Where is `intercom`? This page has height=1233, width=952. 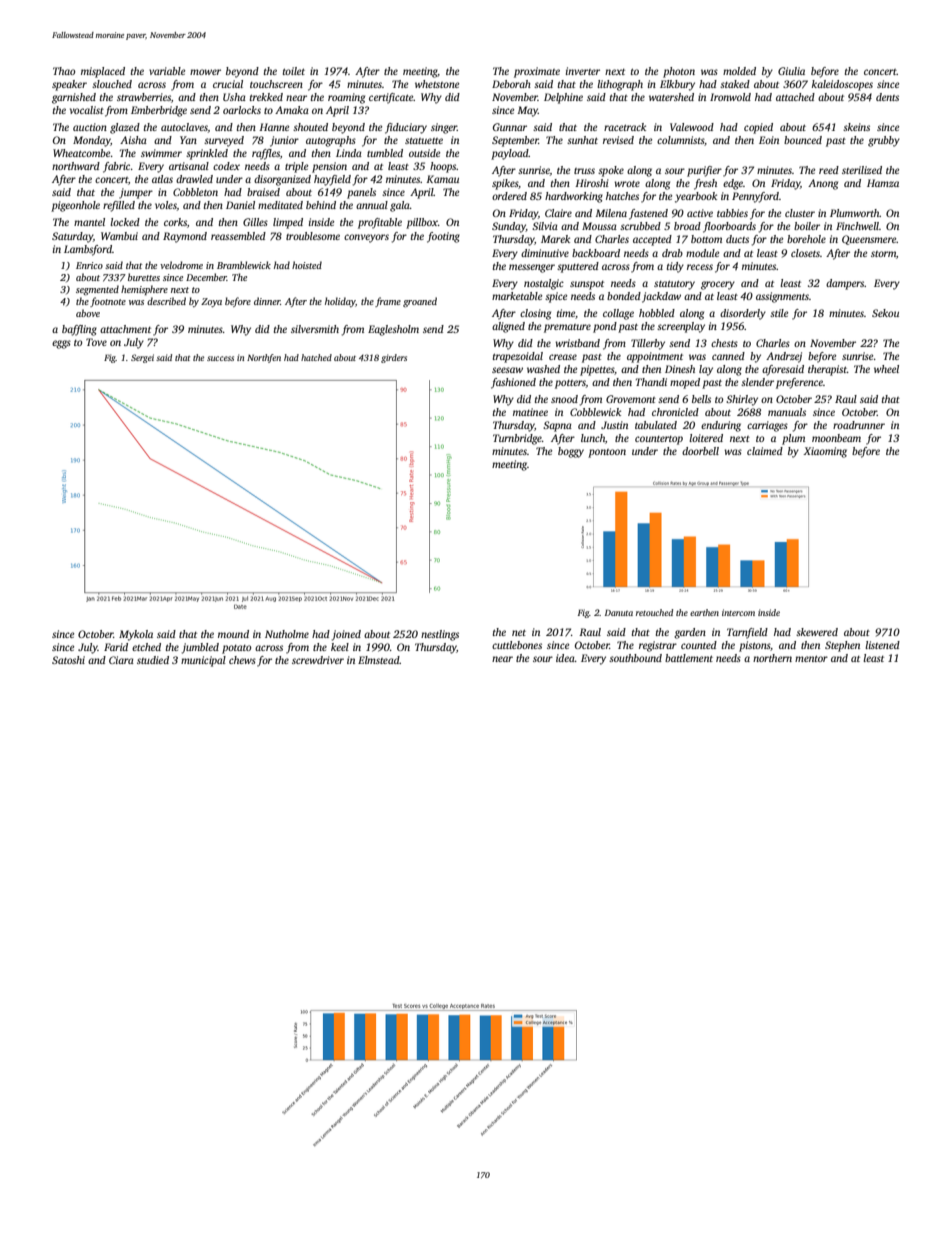 intercom is located at coordinates (738, 612).
